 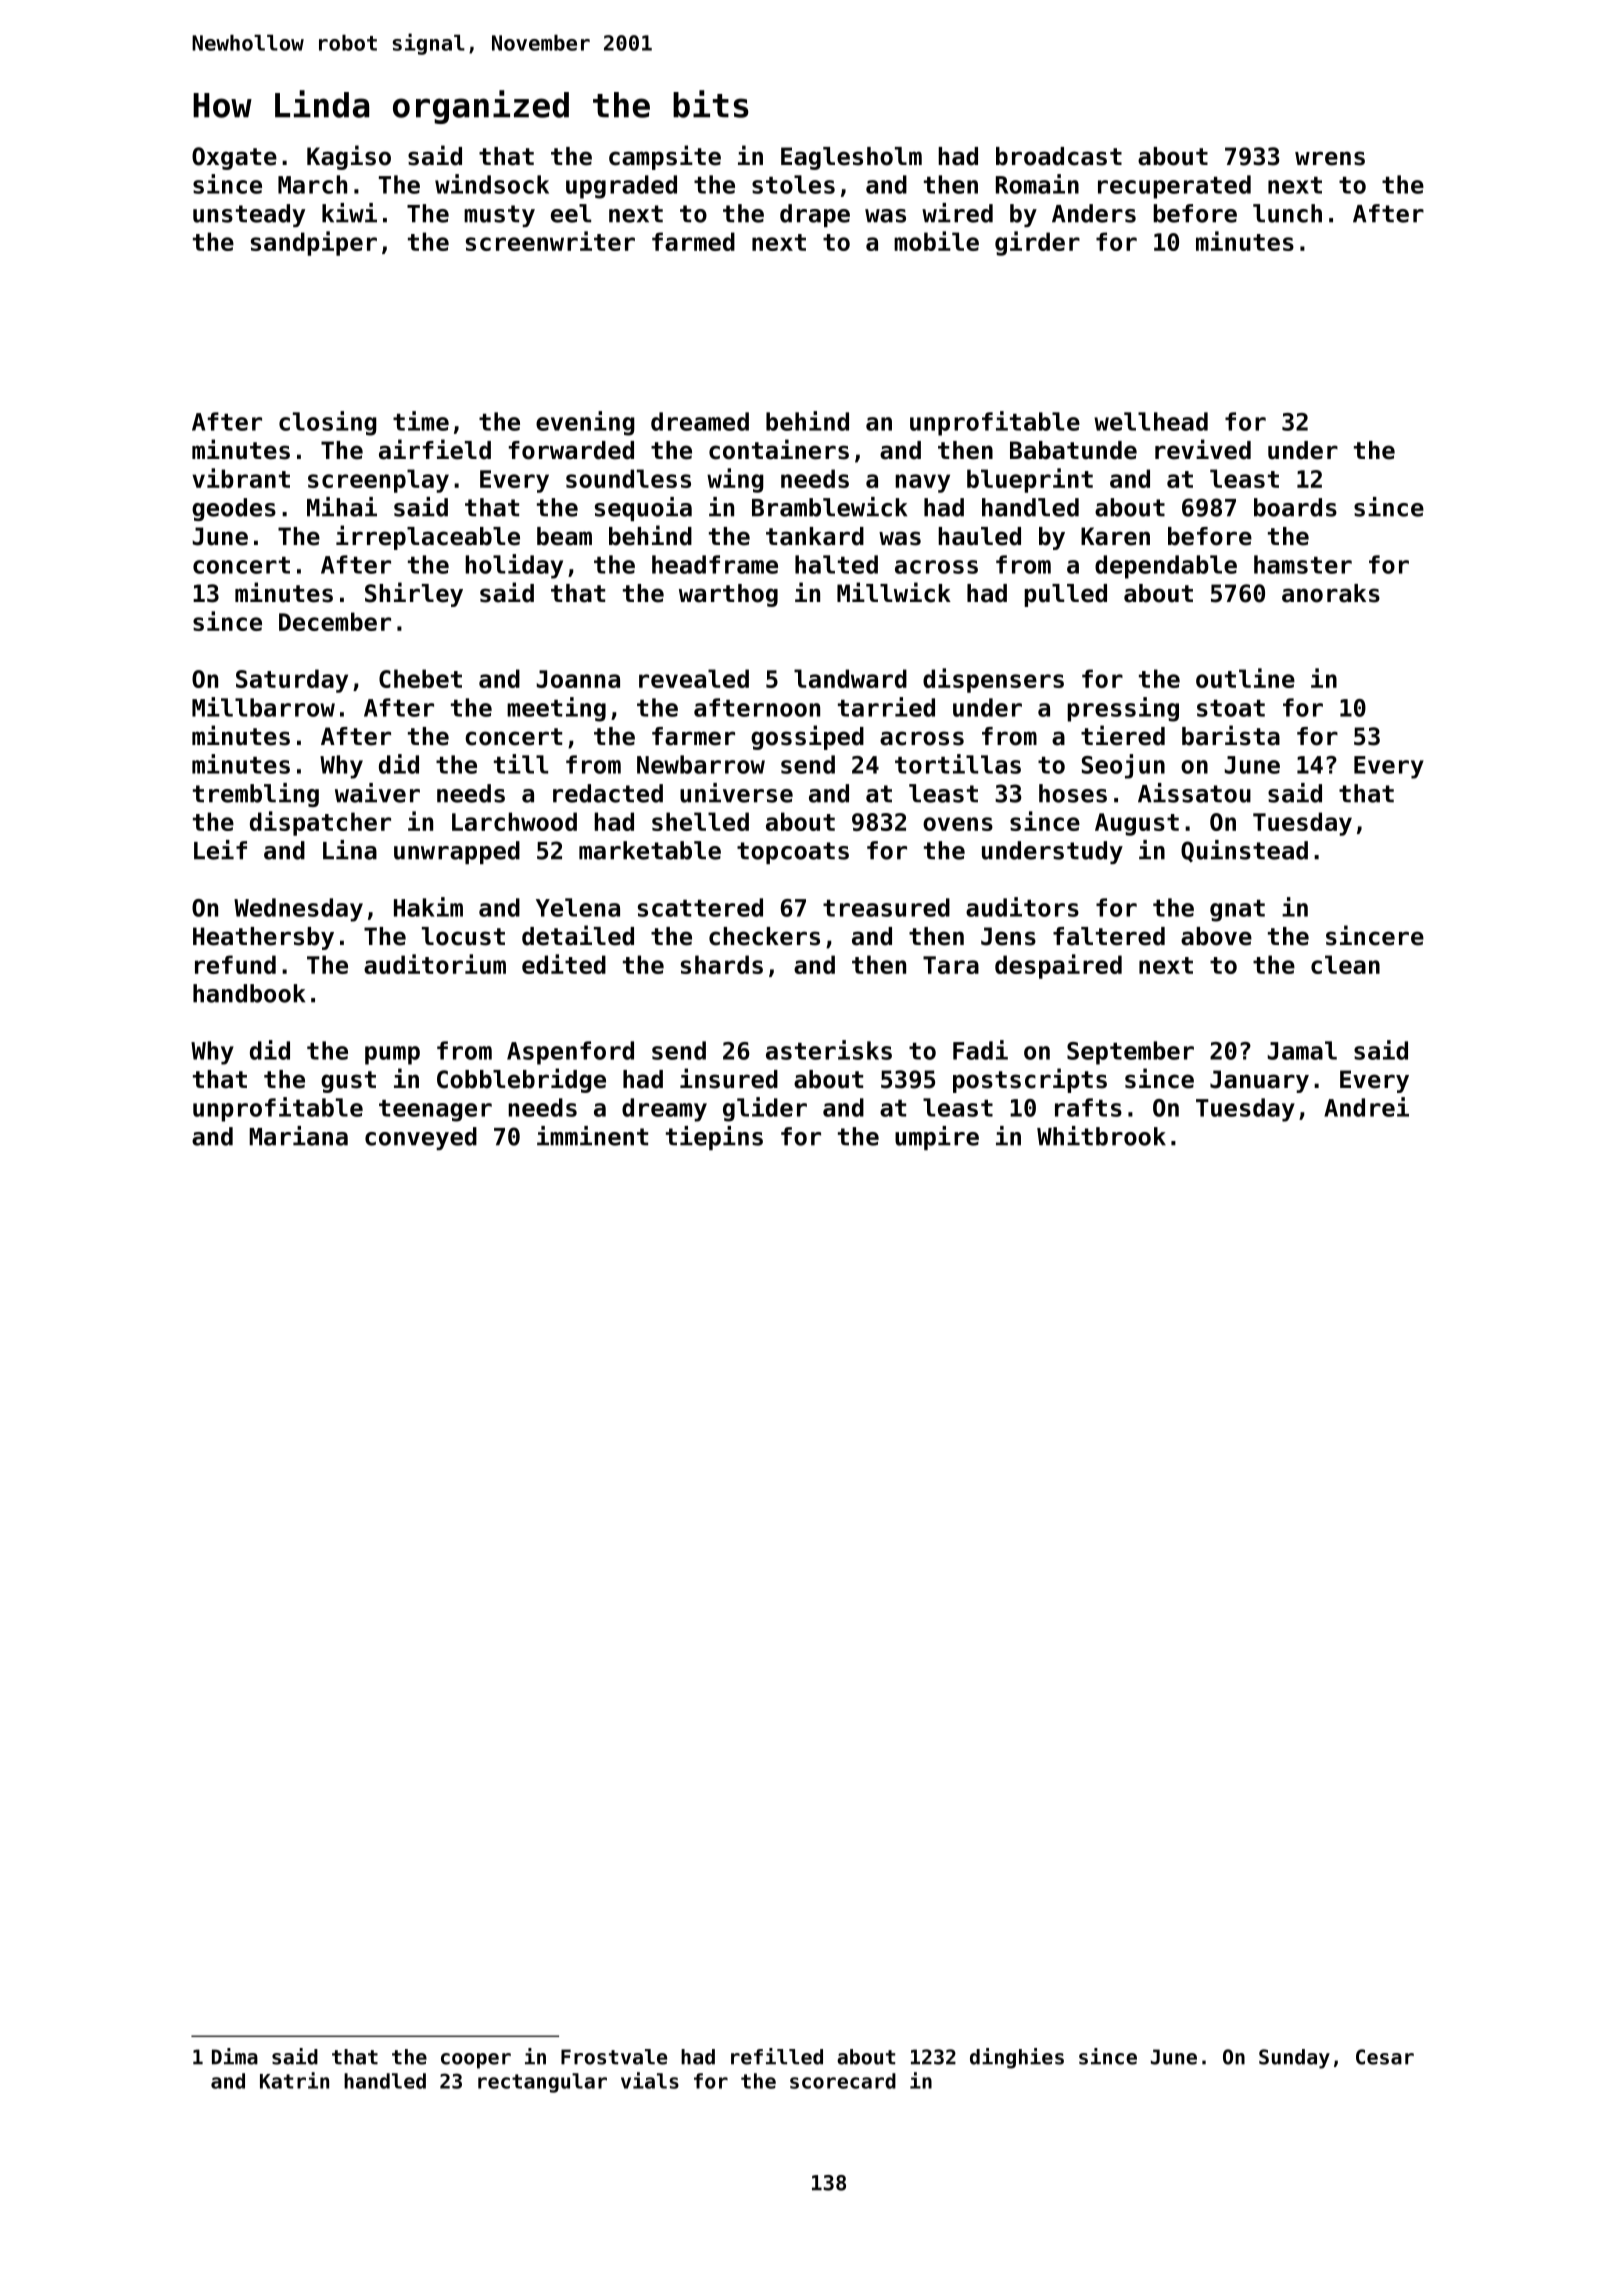 I want to click on recuperated, so click(x=1174, y=187).
